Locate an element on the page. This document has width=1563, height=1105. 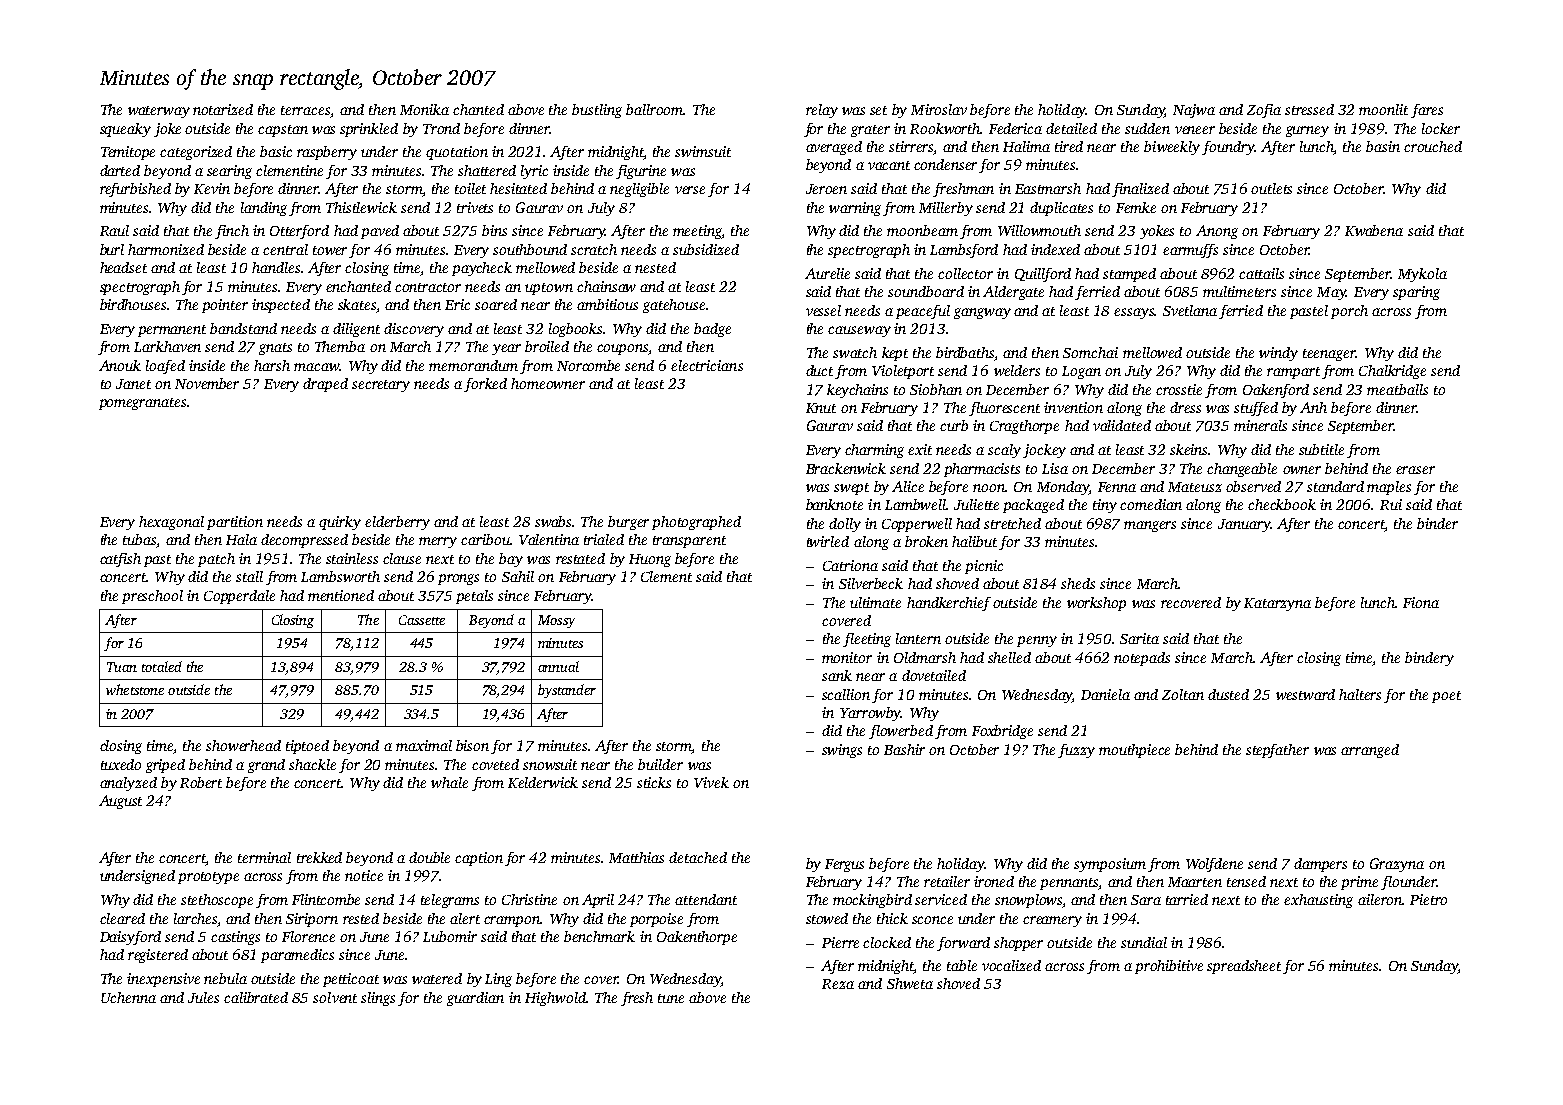
caption is located at coordinates (479, 859).
